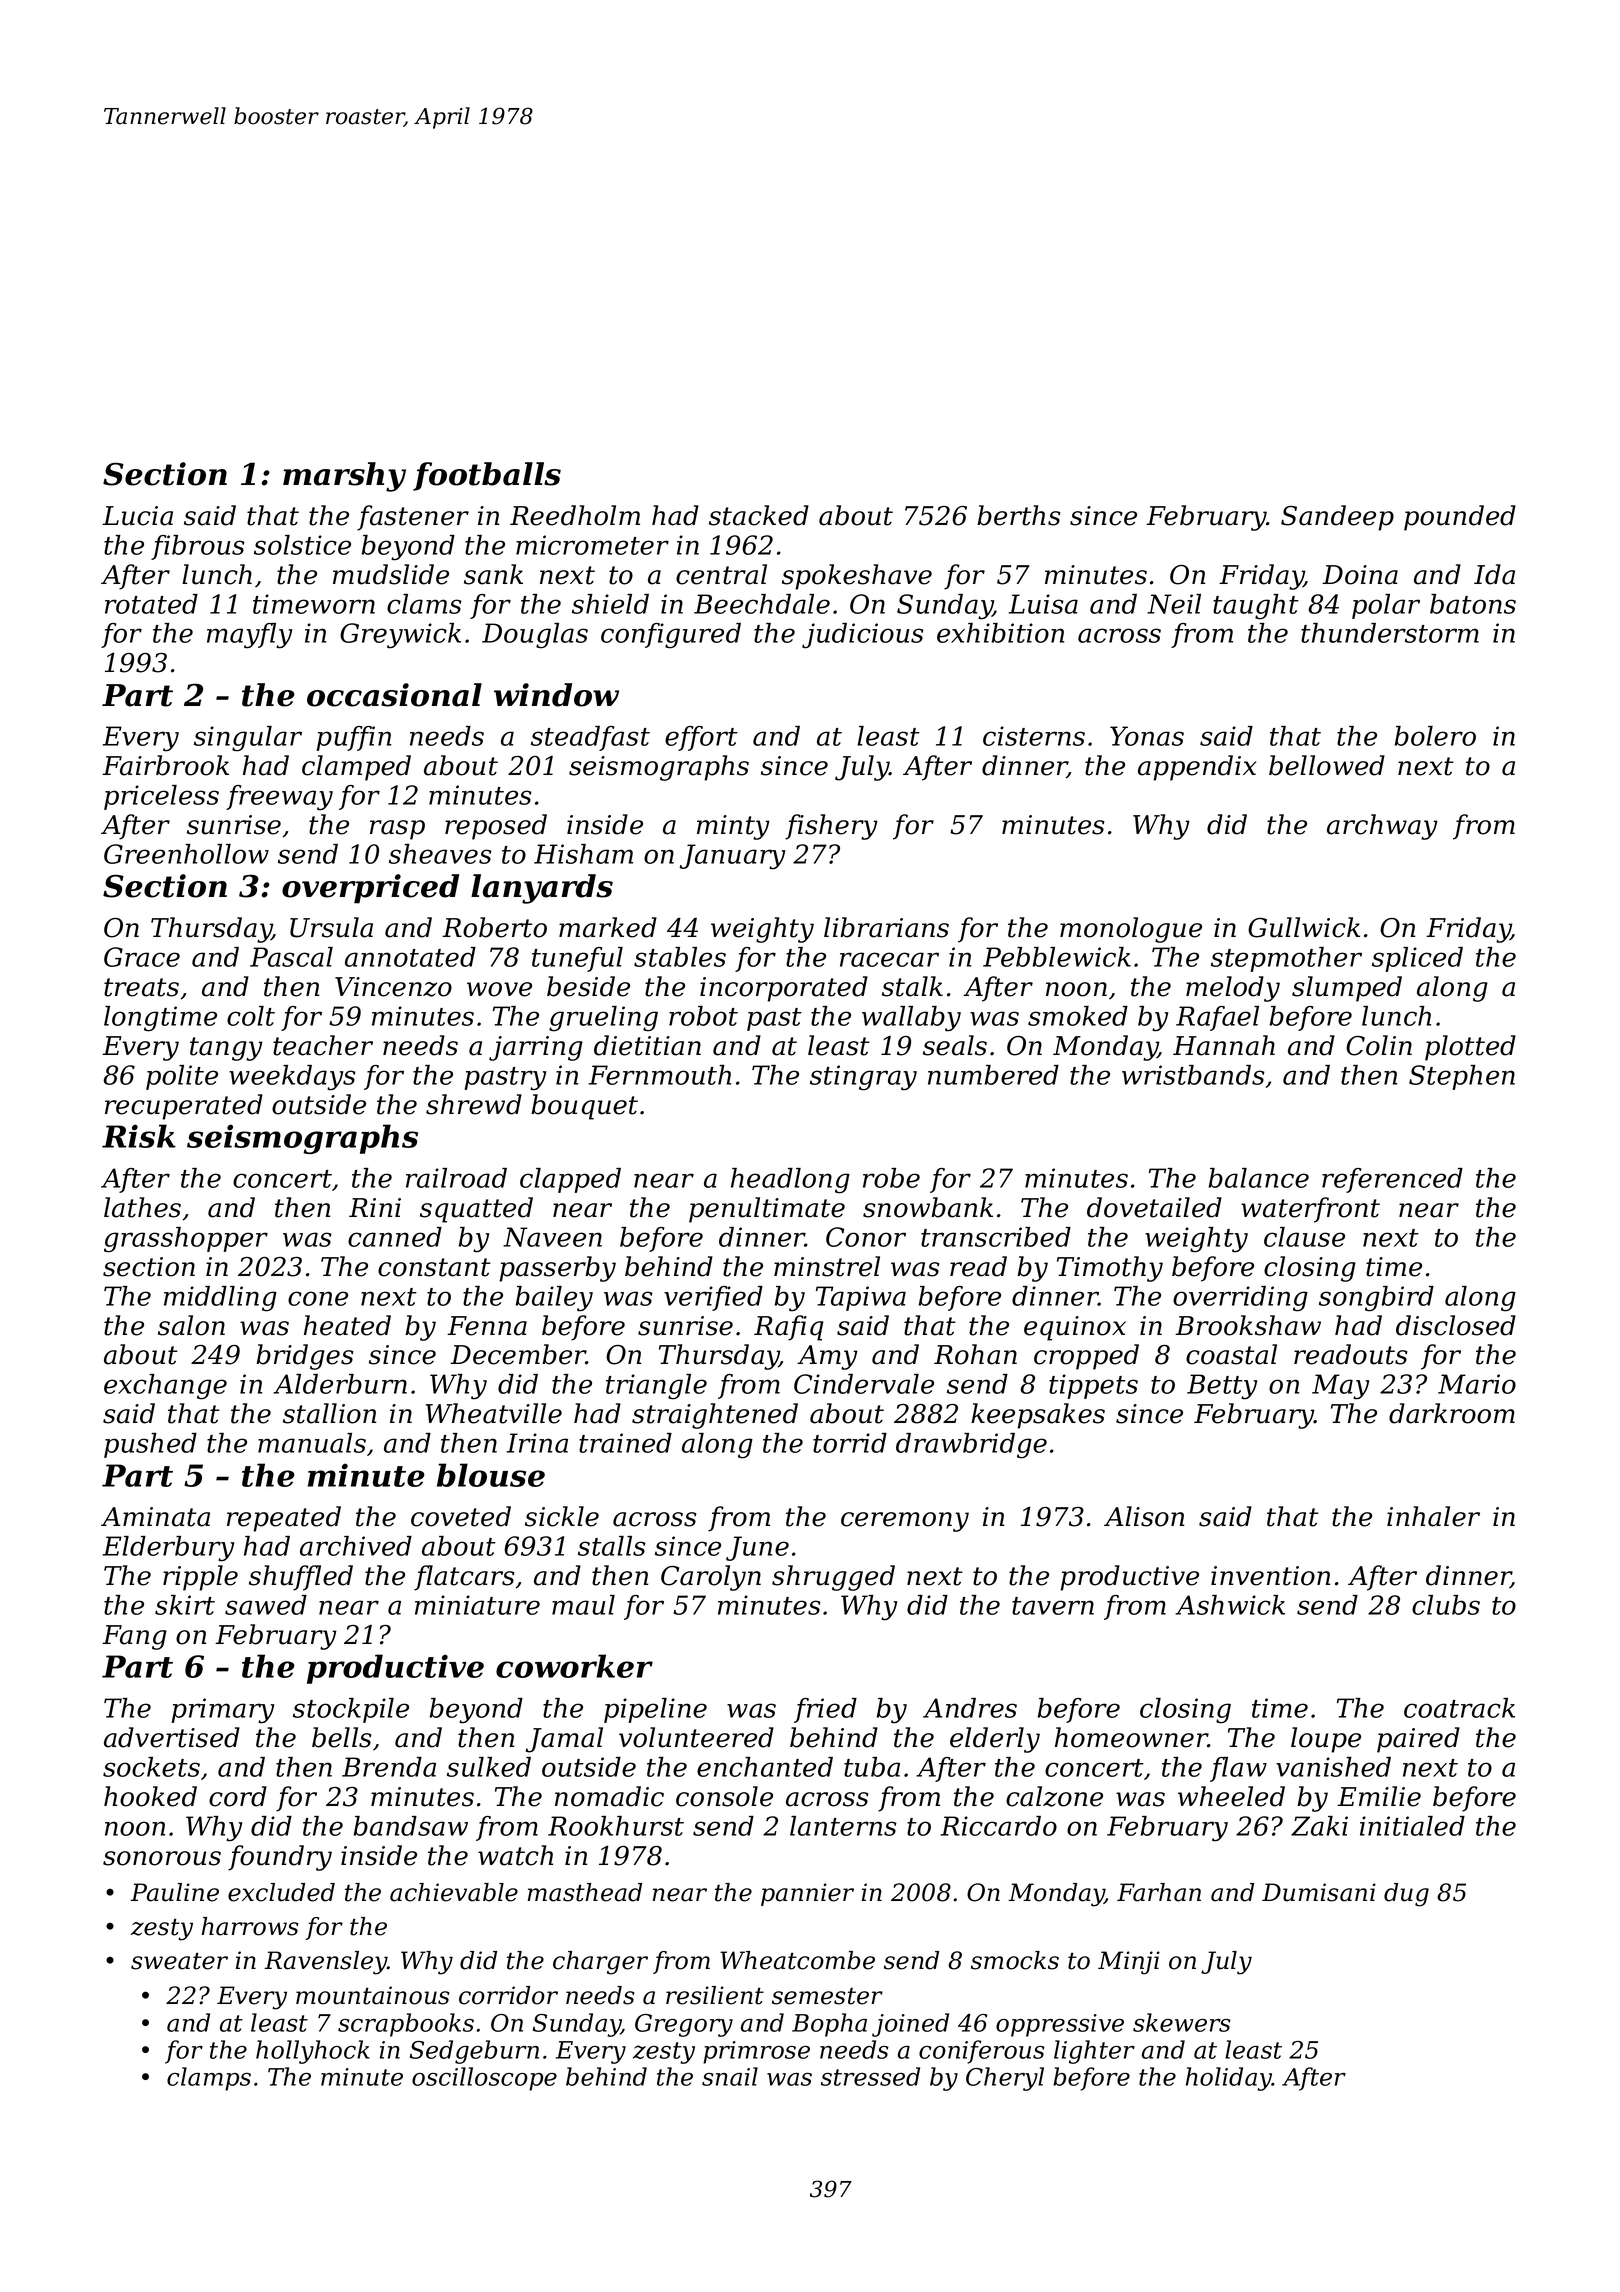  I want to click on batons, so click(1473, 604).
